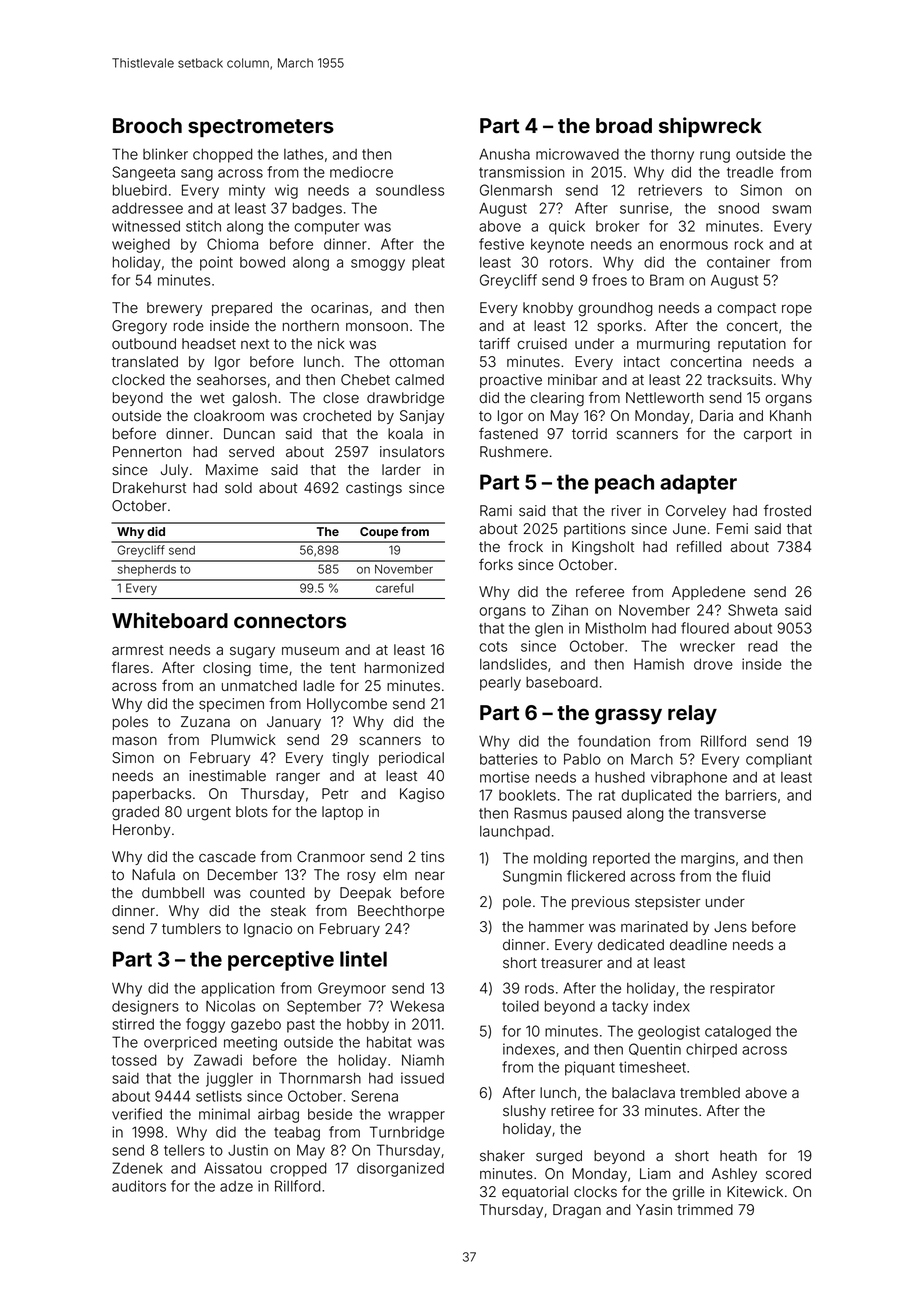 The image size is (924, 1308). Describe the element at coordinates (788, 1174) in the document. I see `scored` at that location.
